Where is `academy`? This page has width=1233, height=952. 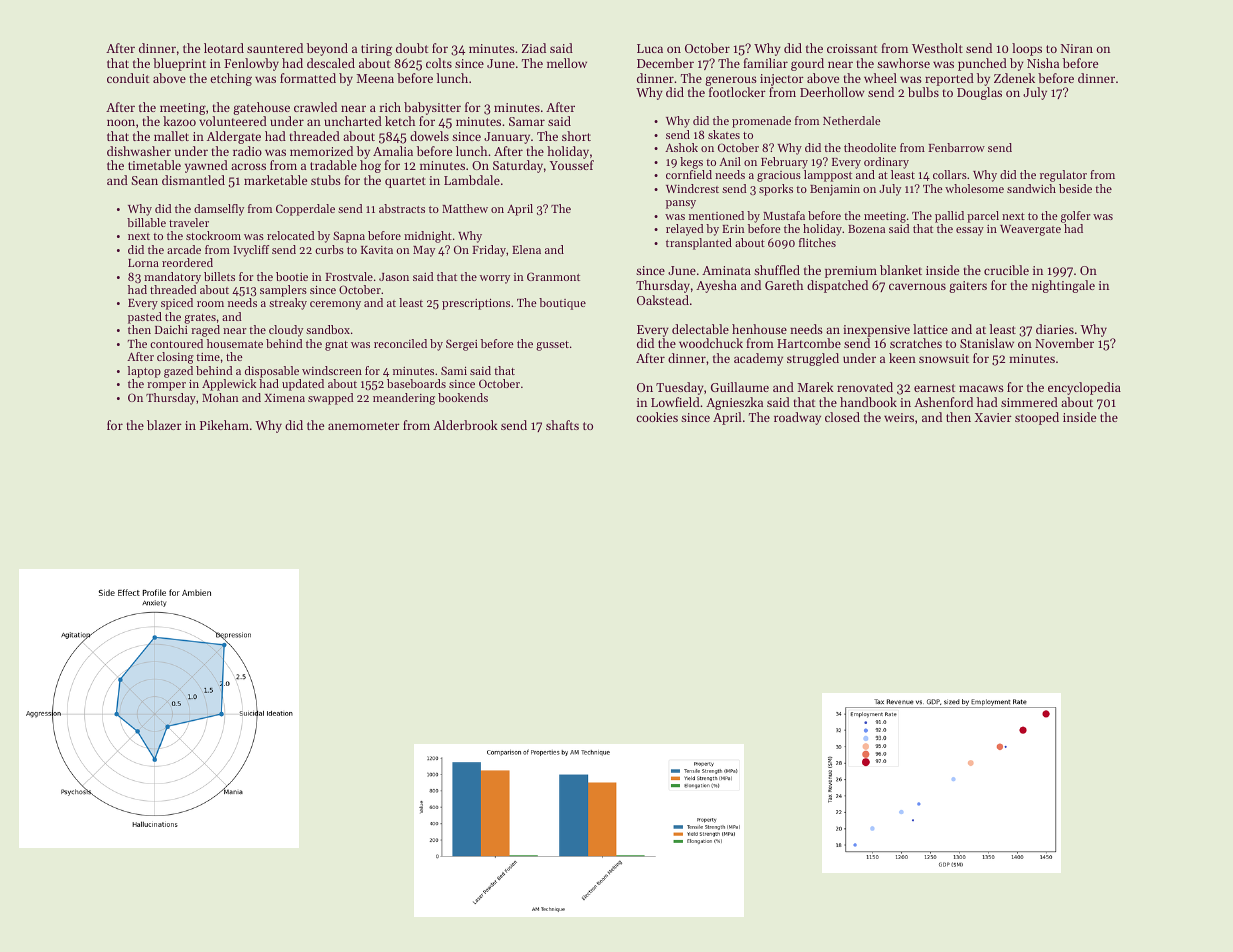 academy is located at coordinates (758, 359).
